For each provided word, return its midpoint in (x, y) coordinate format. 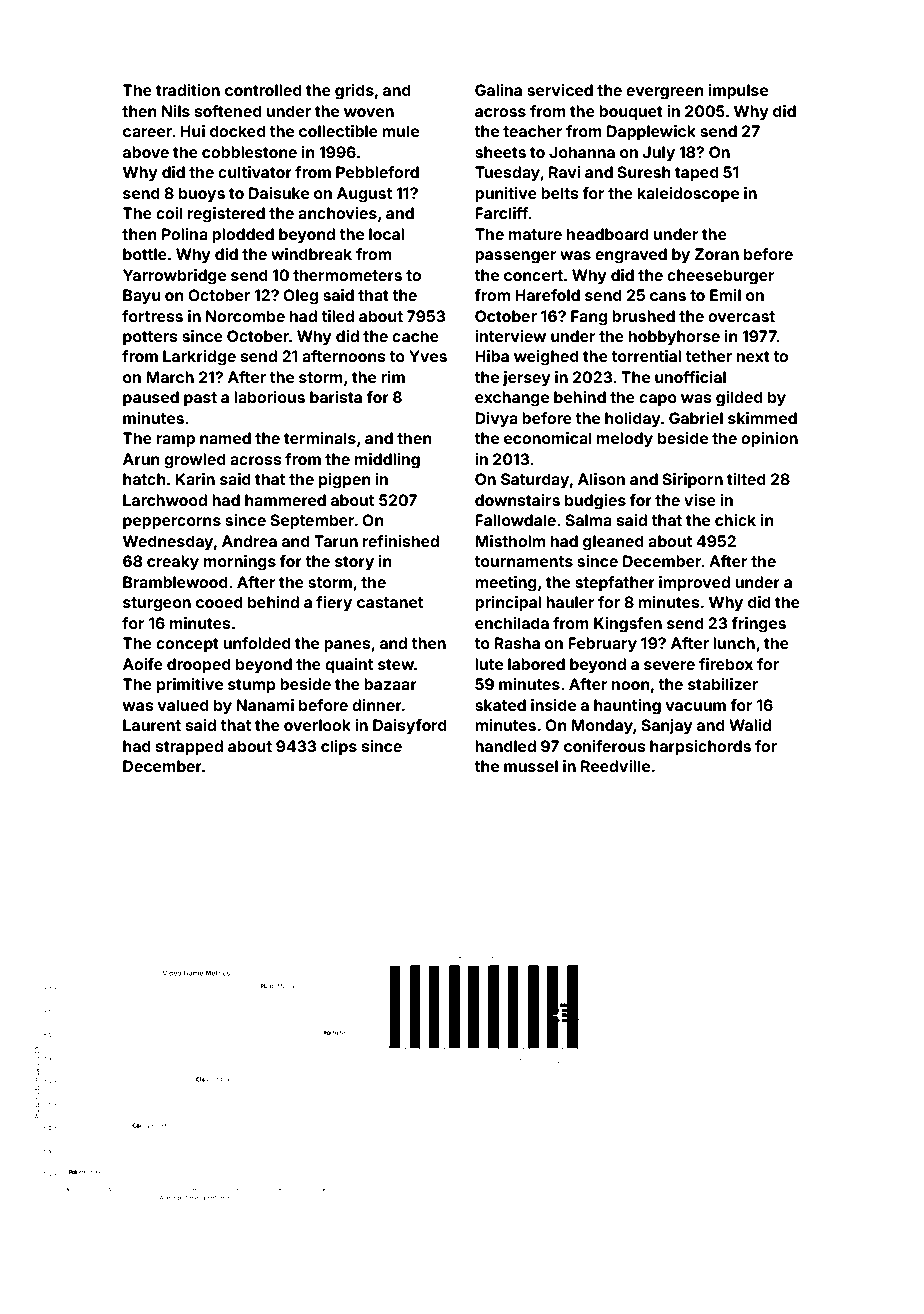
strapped (189, 747)
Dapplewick (651, 133)
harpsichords (700, 747)
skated (500, 705)
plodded (243, 235)
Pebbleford (377, 172)
